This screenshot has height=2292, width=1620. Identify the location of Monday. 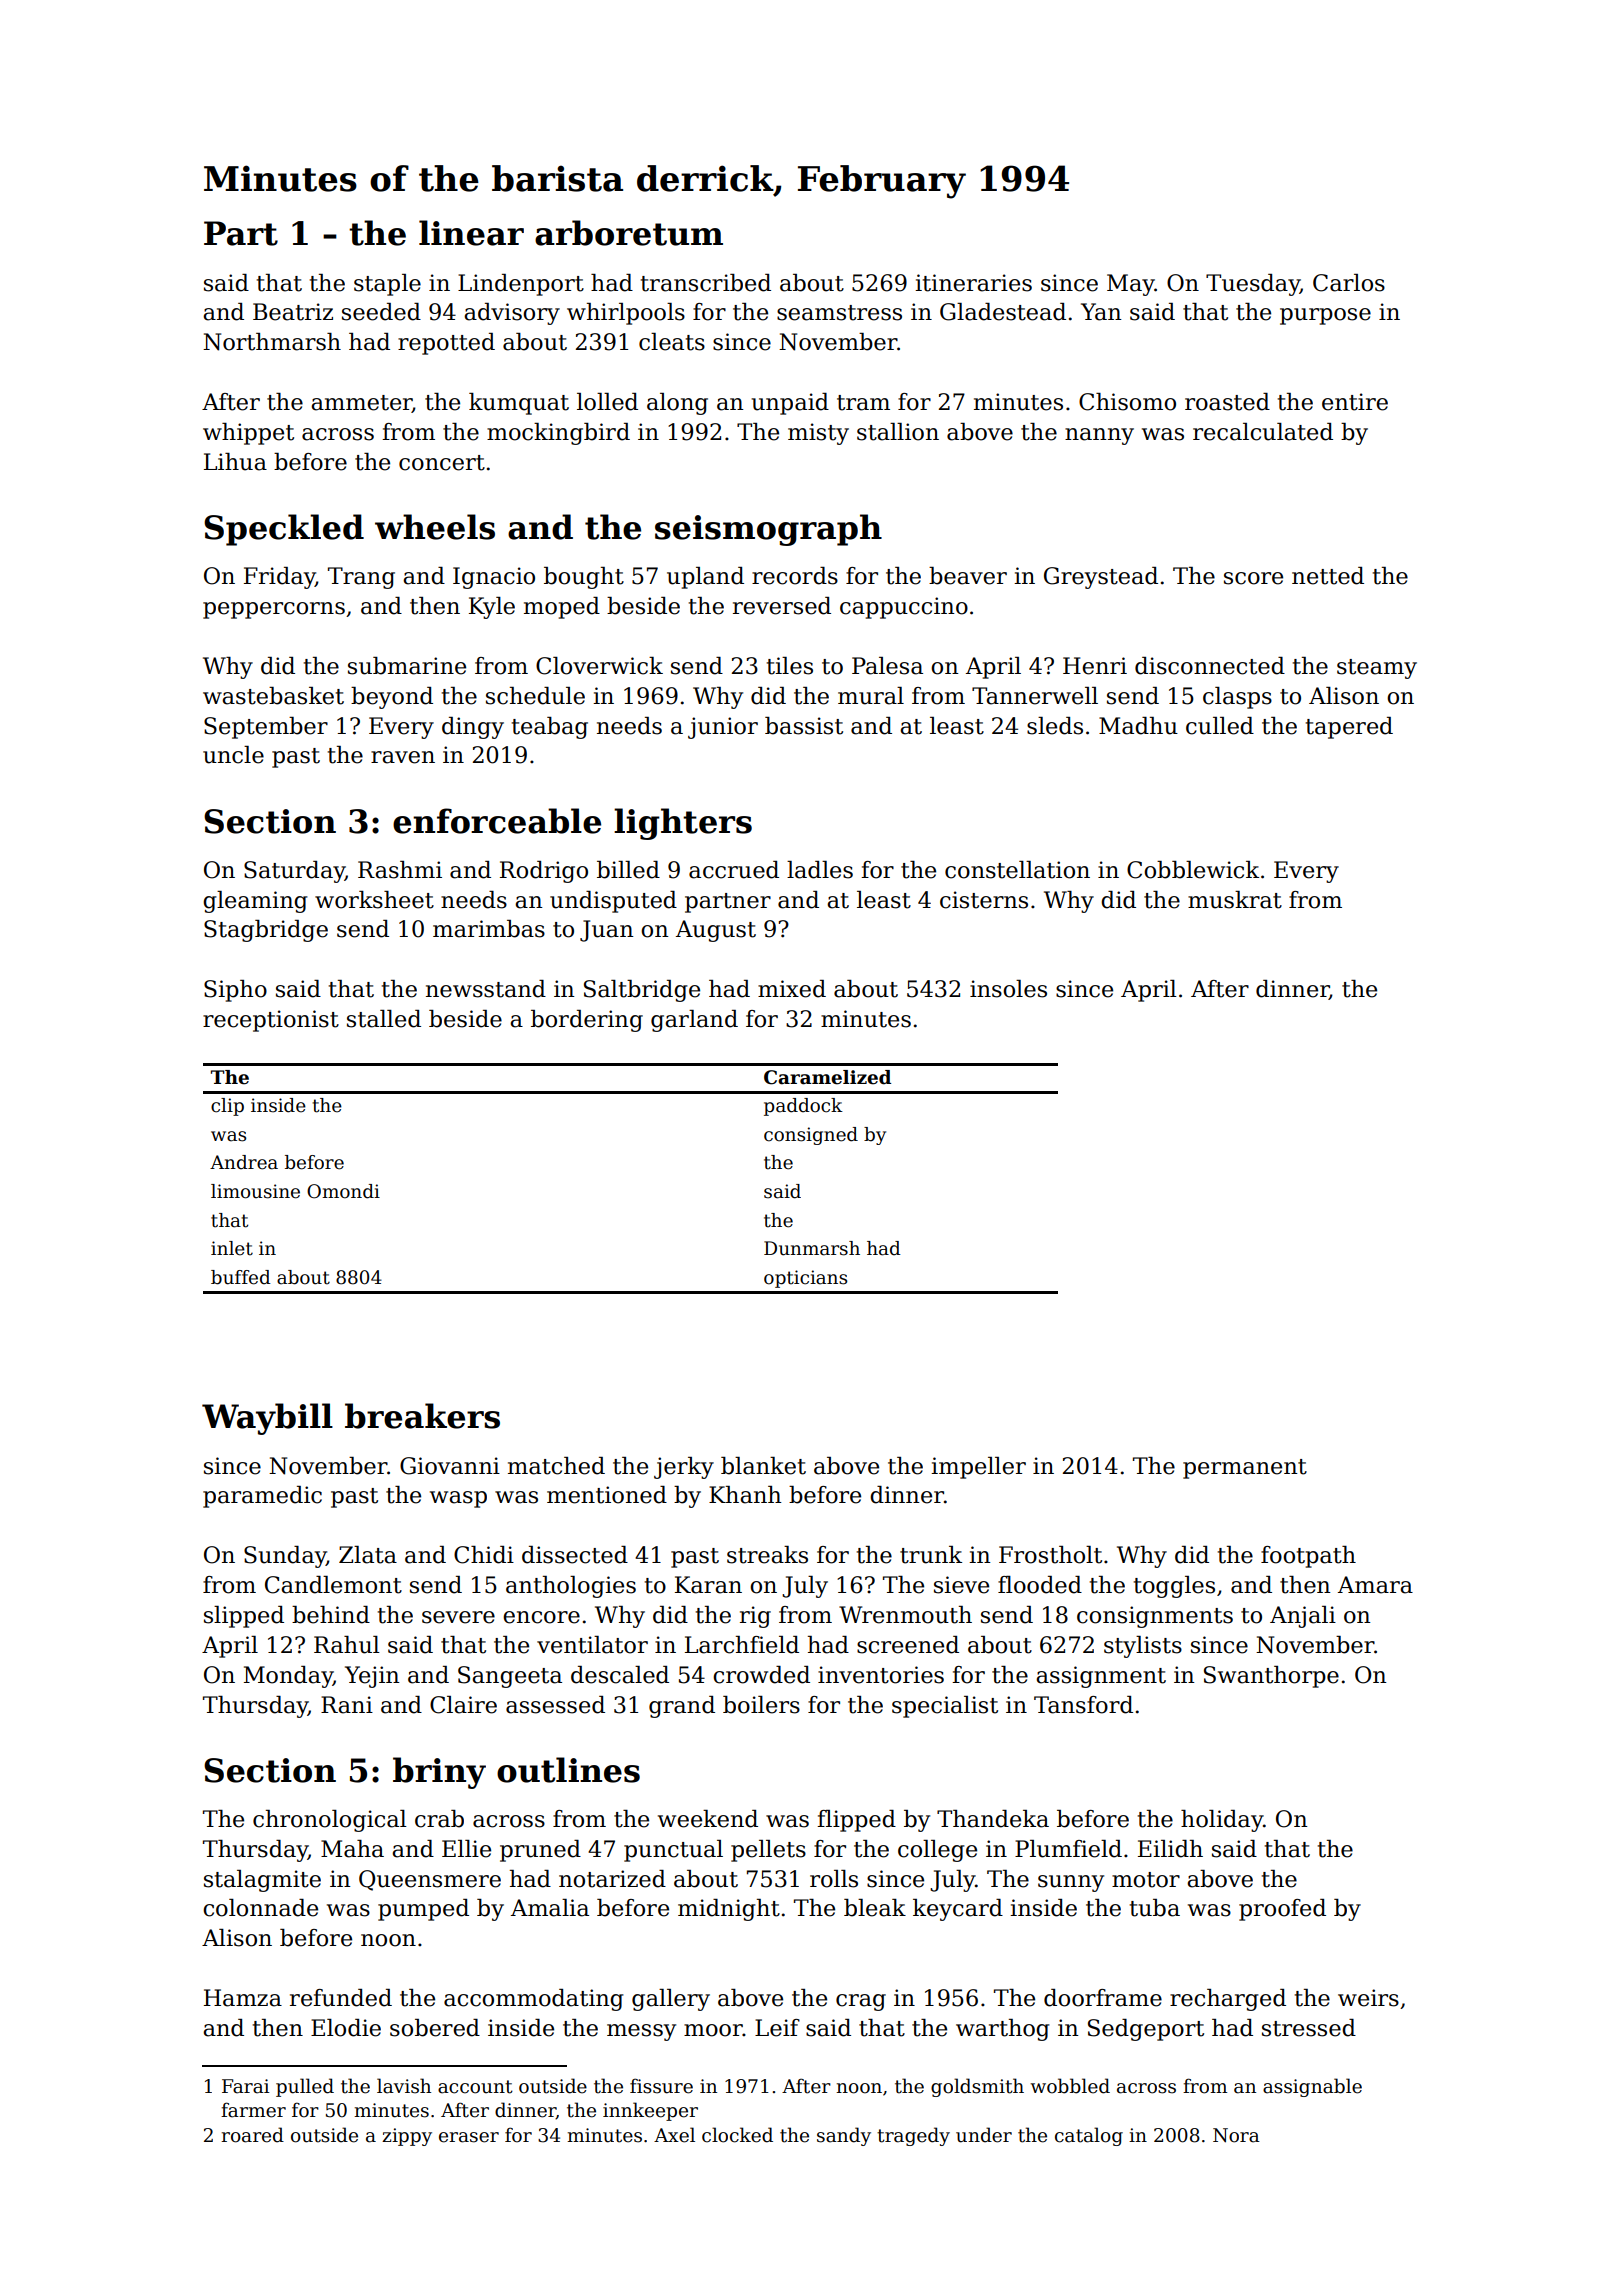
(288, 1677).
